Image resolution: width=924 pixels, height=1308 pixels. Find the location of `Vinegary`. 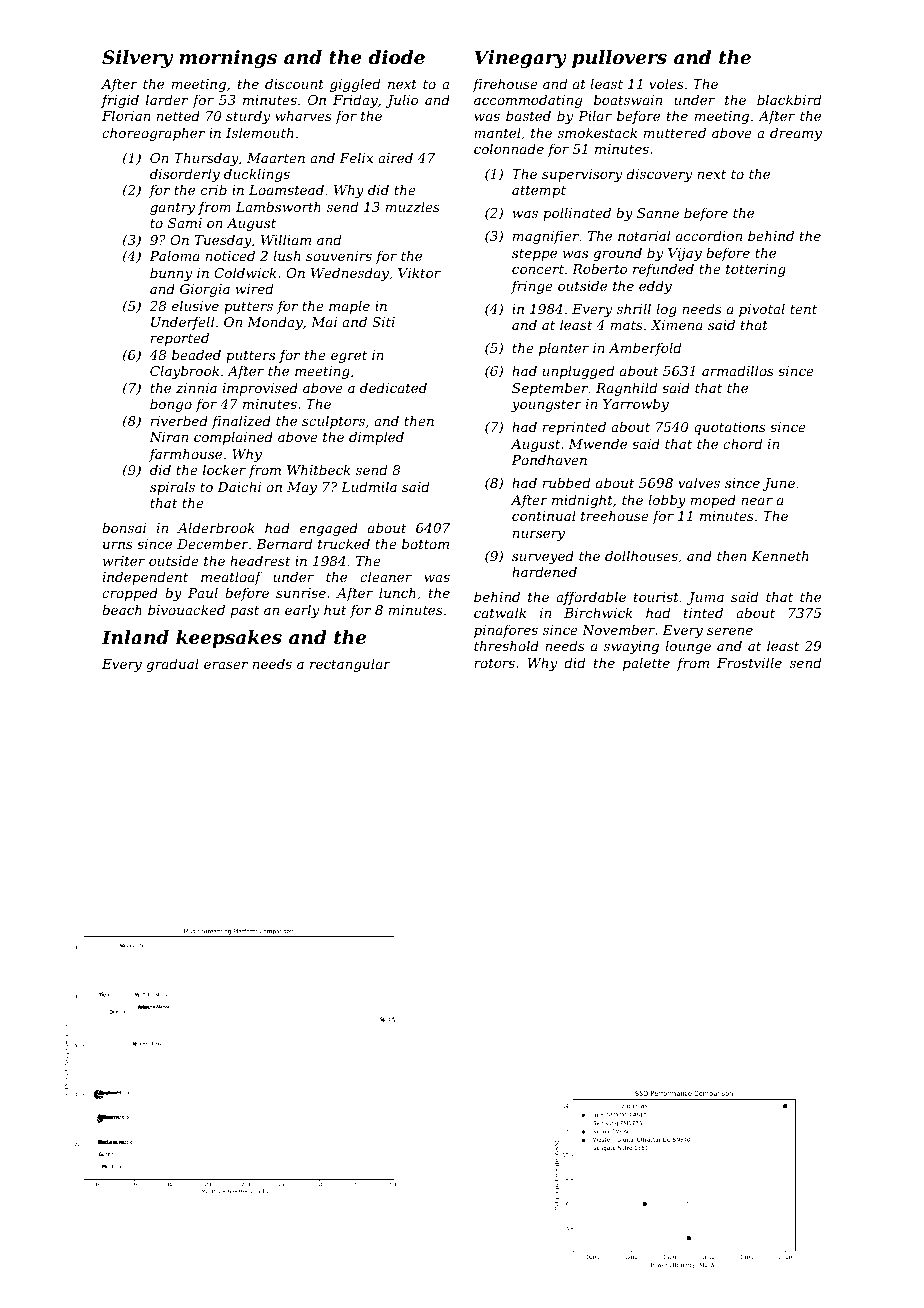

Vinegary is located at coordinates (520, 59).
